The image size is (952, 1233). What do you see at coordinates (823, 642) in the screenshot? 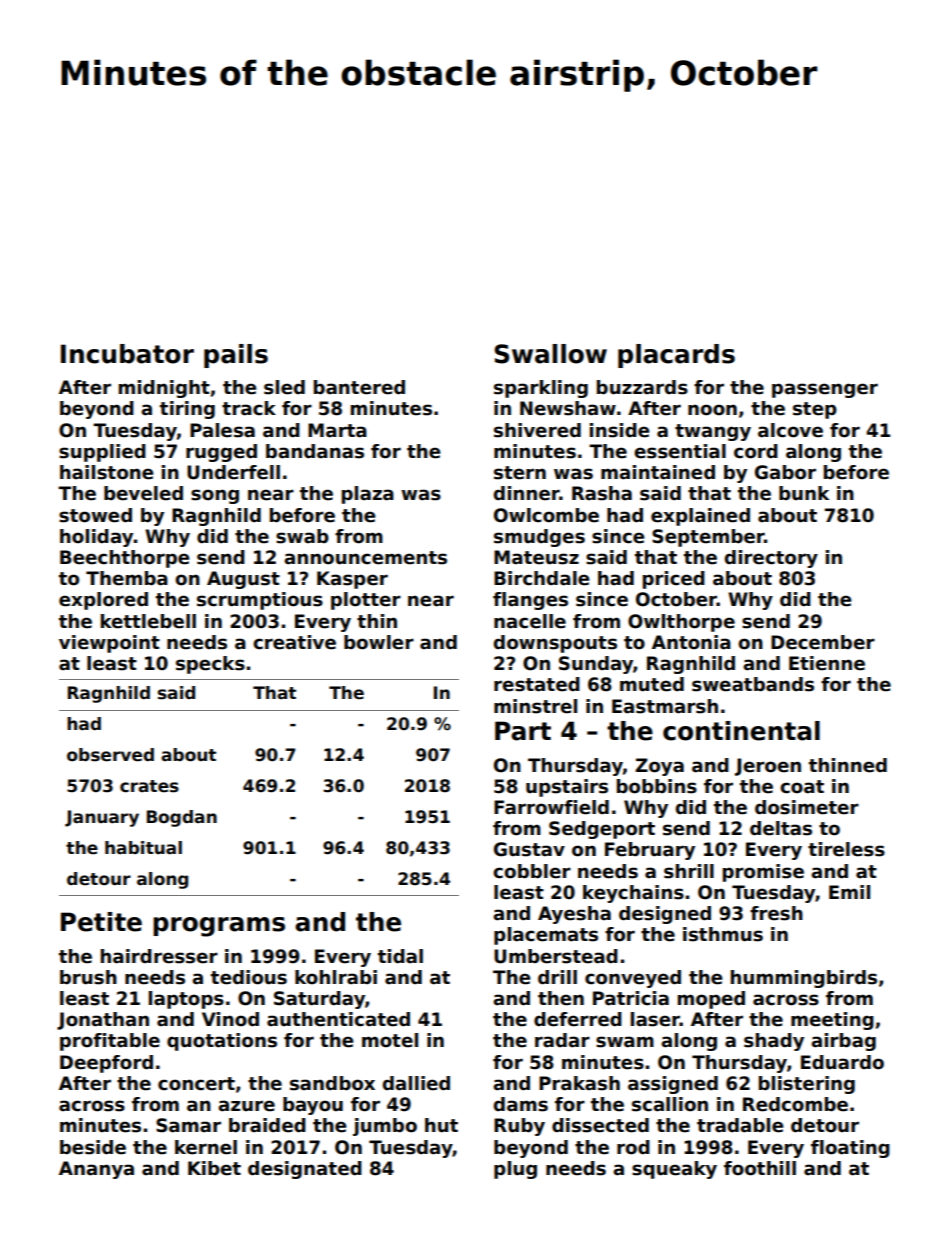
I see `December` at bounding box center [823, 642].
